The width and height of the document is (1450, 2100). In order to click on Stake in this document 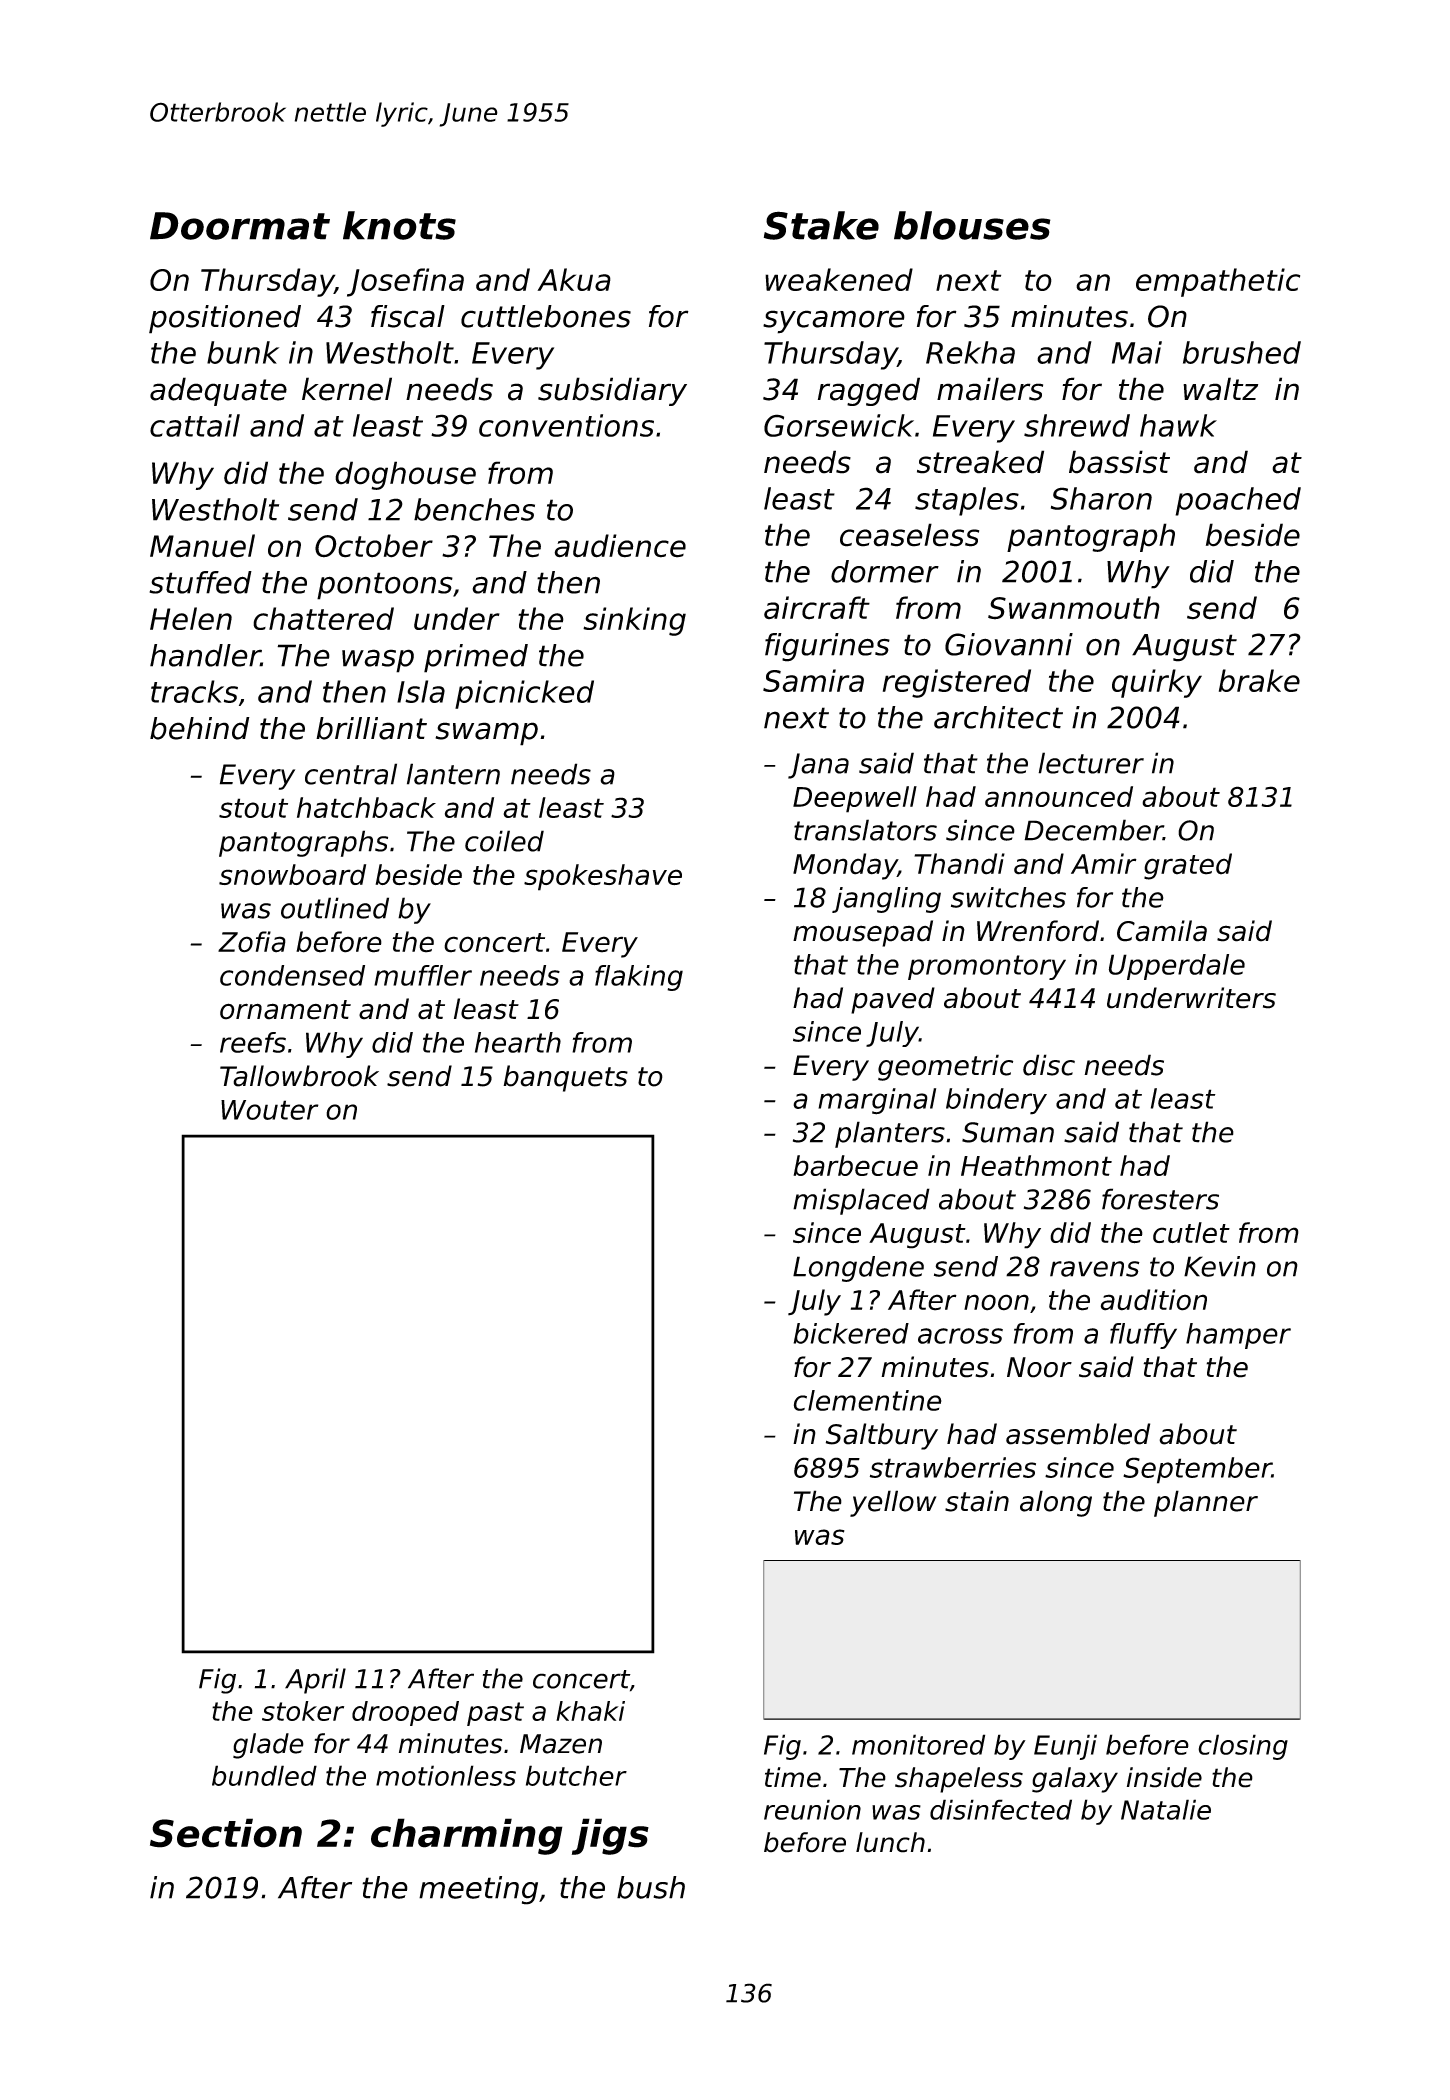, I will do `click(821, 225)`.
